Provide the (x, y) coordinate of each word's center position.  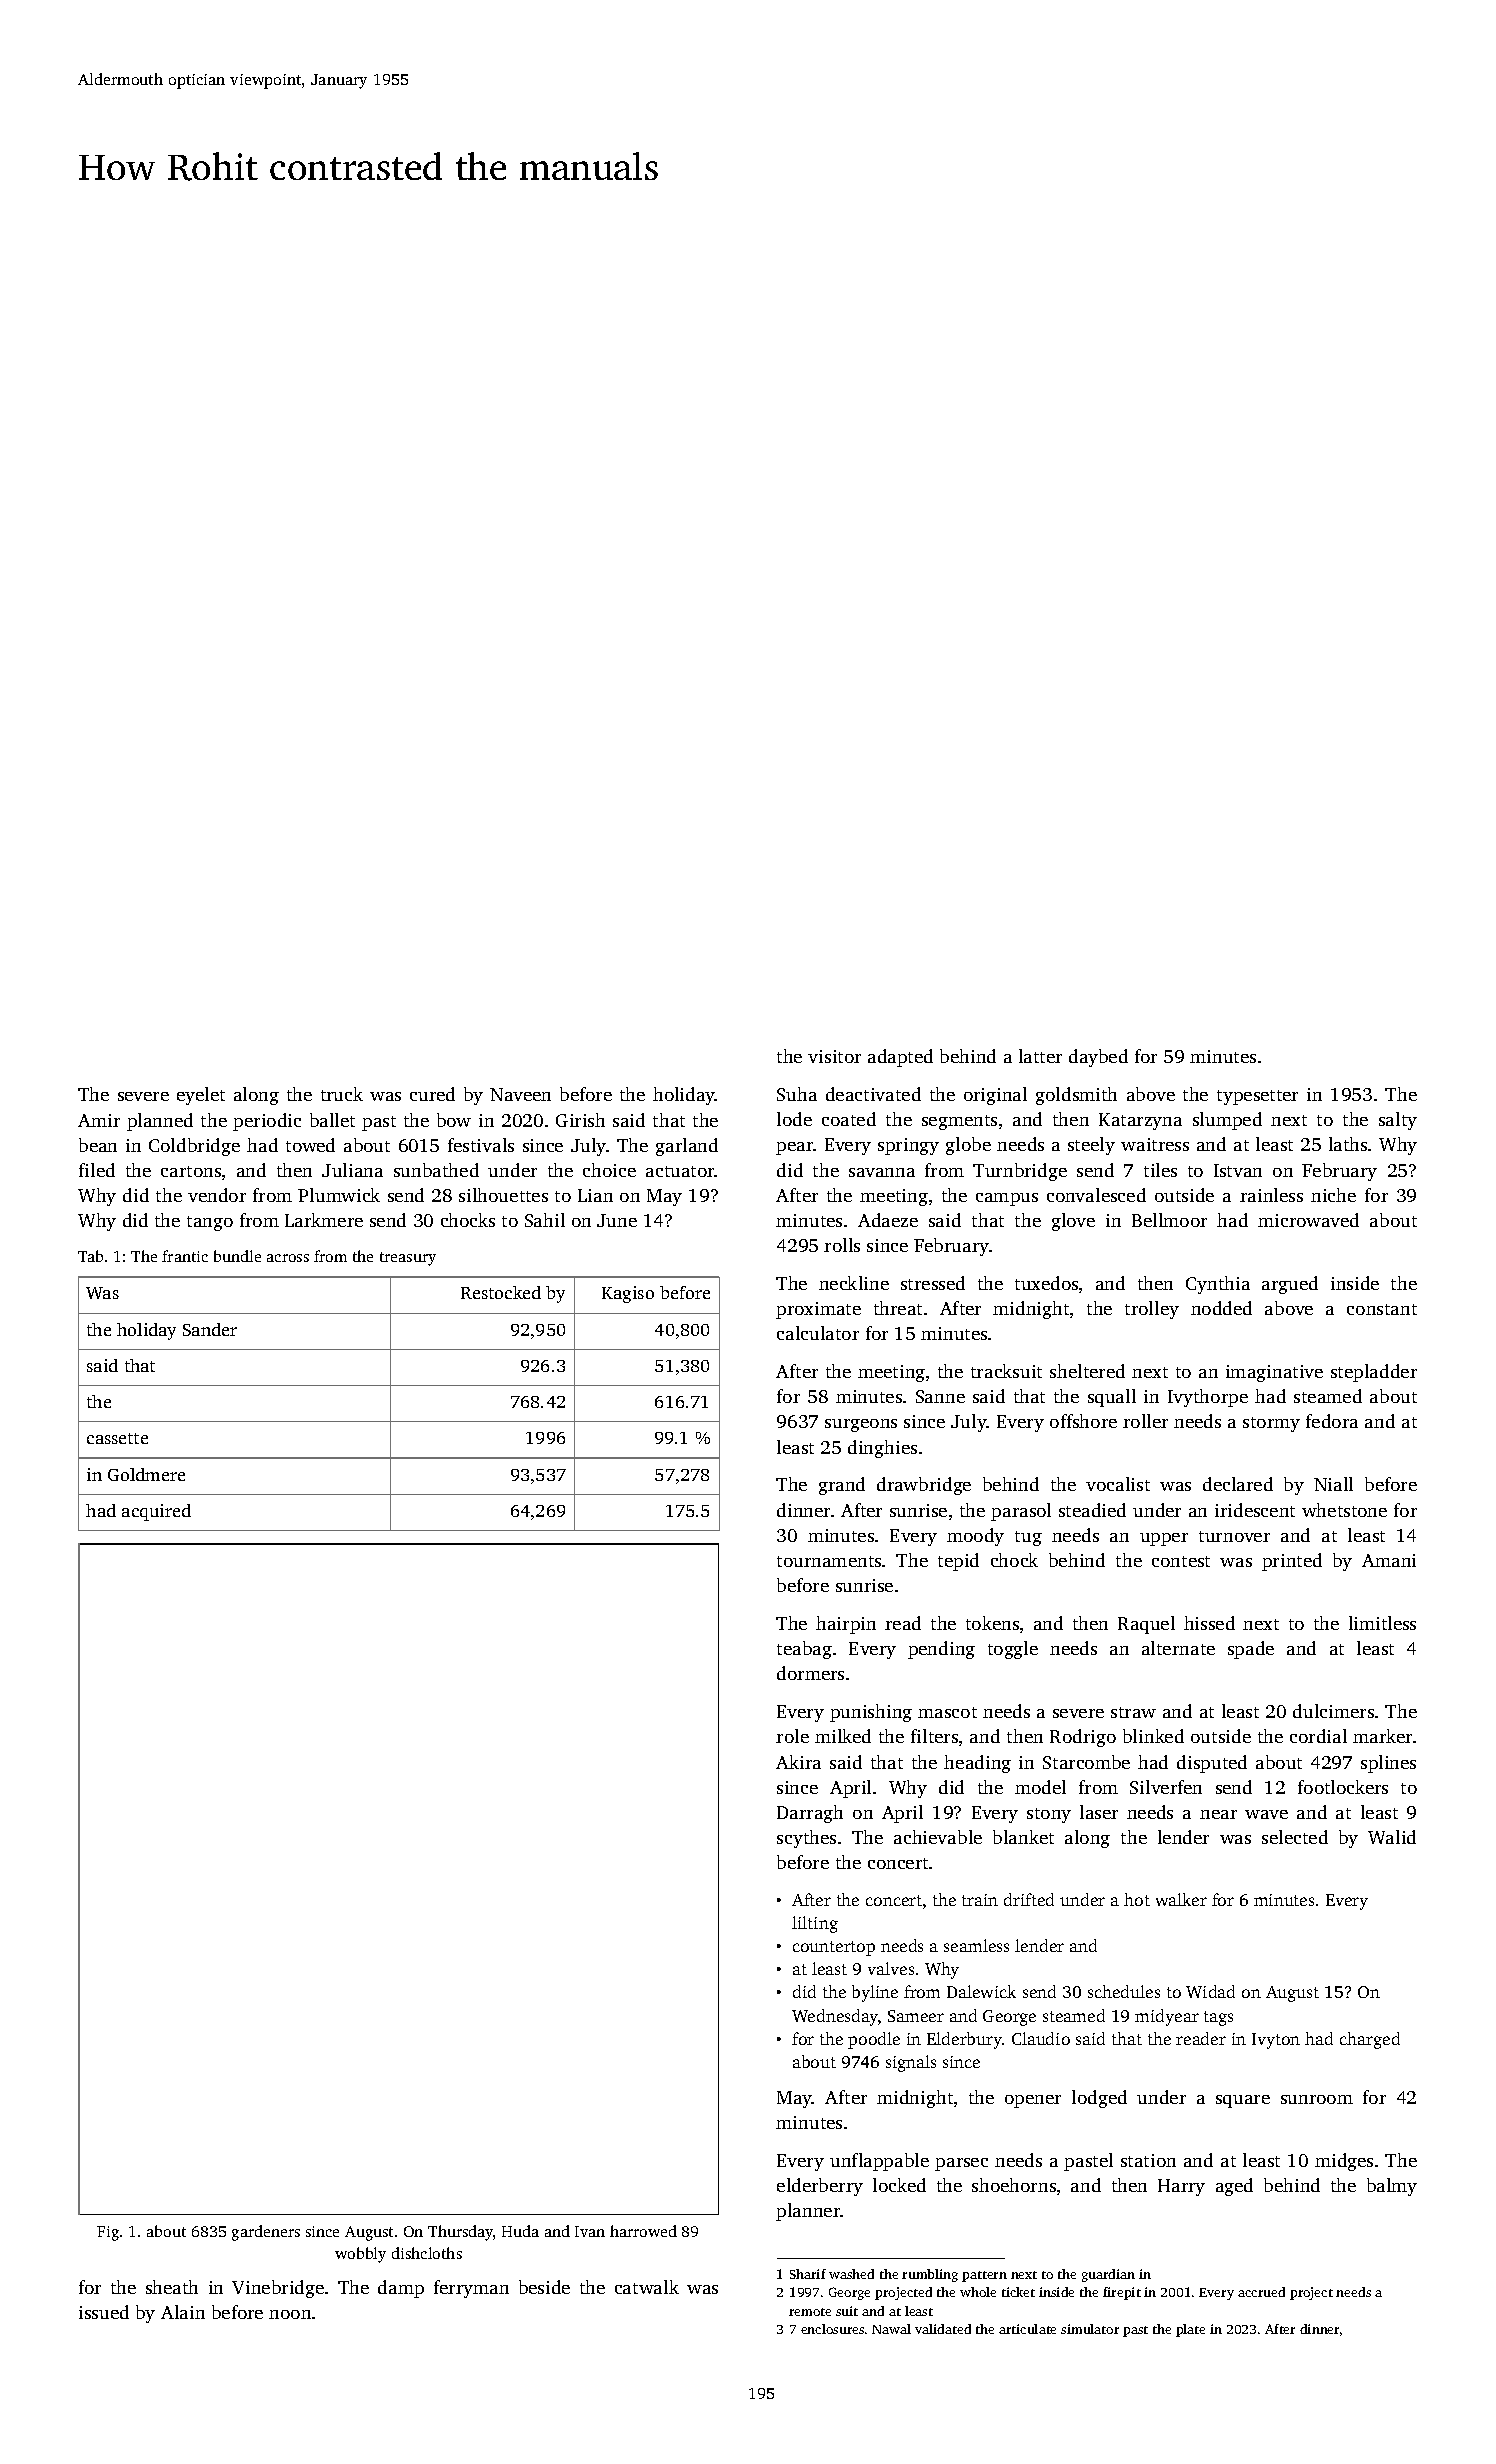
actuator (680, 1171)
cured (432, 1094)
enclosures (832, 2329)
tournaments (829, 1561)
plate (1190, 2330)
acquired (156, 1512)
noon (290, 2314)
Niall (1333, 1484)
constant (1382, 1309)
